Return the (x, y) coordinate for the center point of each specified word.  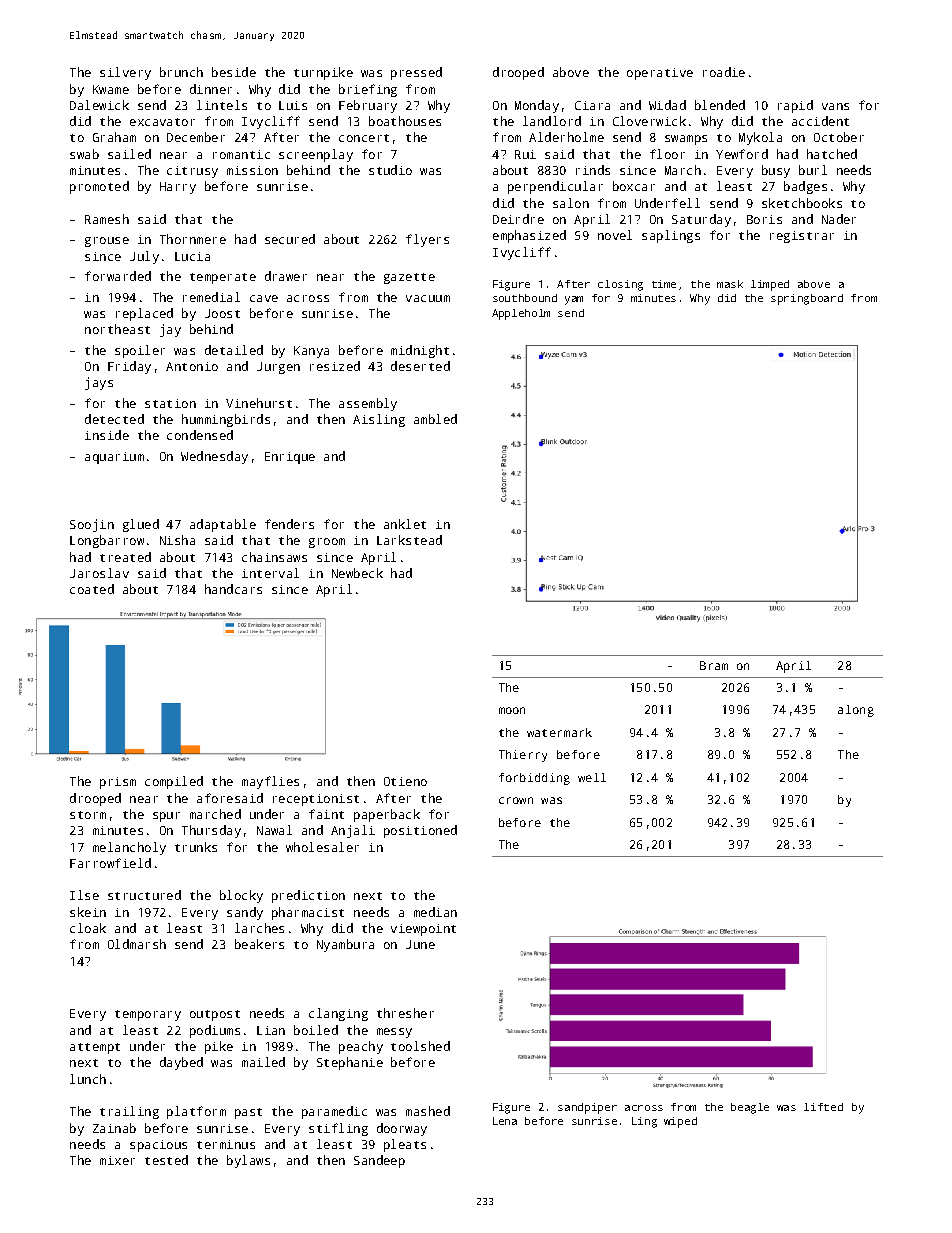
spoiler (140, 351)
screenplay (316, 155)
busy (776, 171)
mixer (117, 1160)
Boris (764, 219)
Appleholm (521, 314)
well (592, 777)
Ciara (592, 105)
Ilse (84, 895)
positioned (420, 831)
